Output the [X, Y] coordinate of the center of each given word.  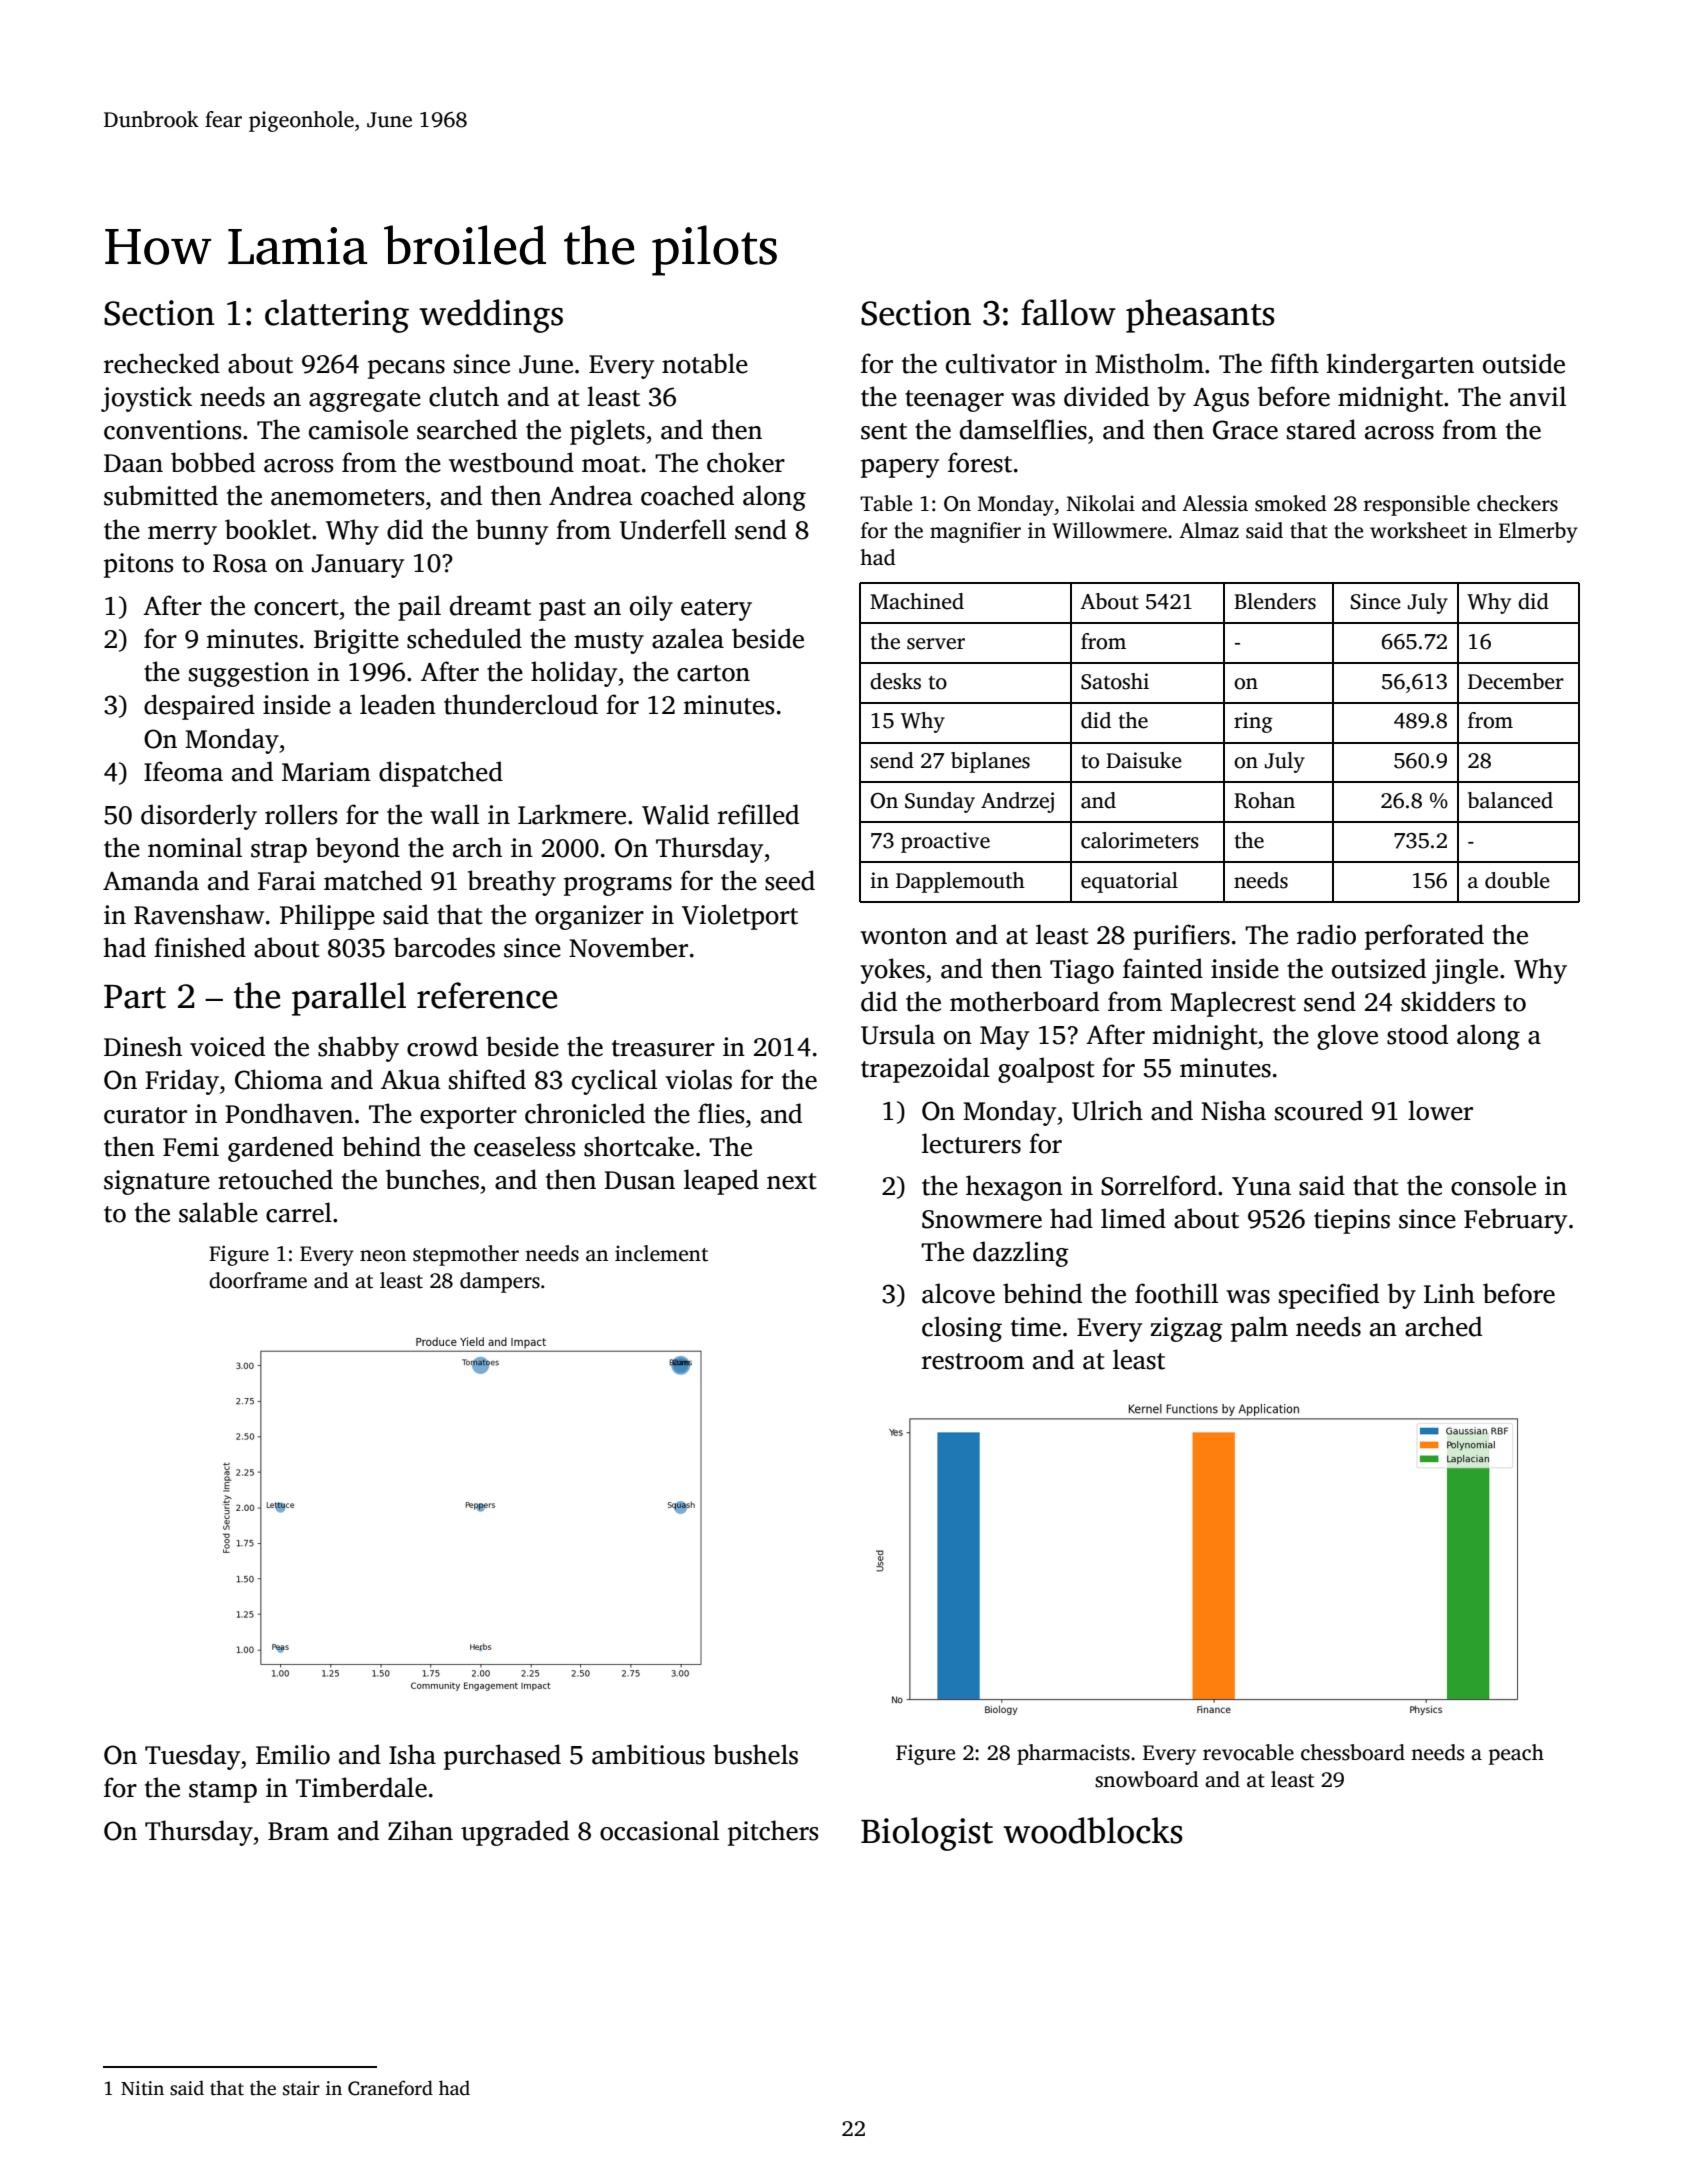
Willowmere [1109, 530]
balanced [1510, 800]
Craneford [390, 2088]
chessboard [1353, 1752]
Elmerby [1538, 532]
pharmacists [1073, 1754]
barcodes [444, 947]
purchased [502, 1757]
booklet [268, 529]
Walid [675, 814]
